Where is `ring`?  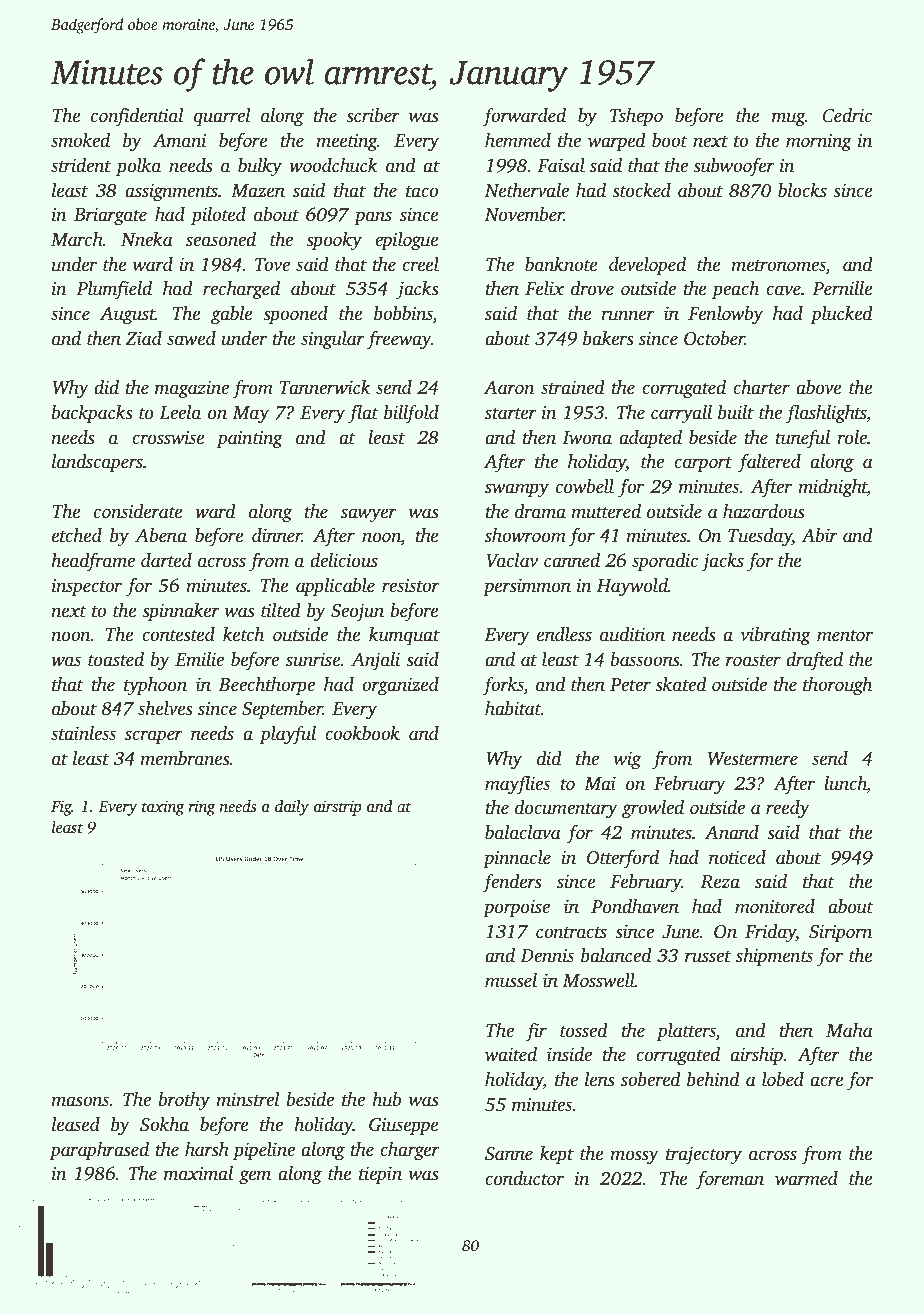
ring is located at coordinates (201, 808).
